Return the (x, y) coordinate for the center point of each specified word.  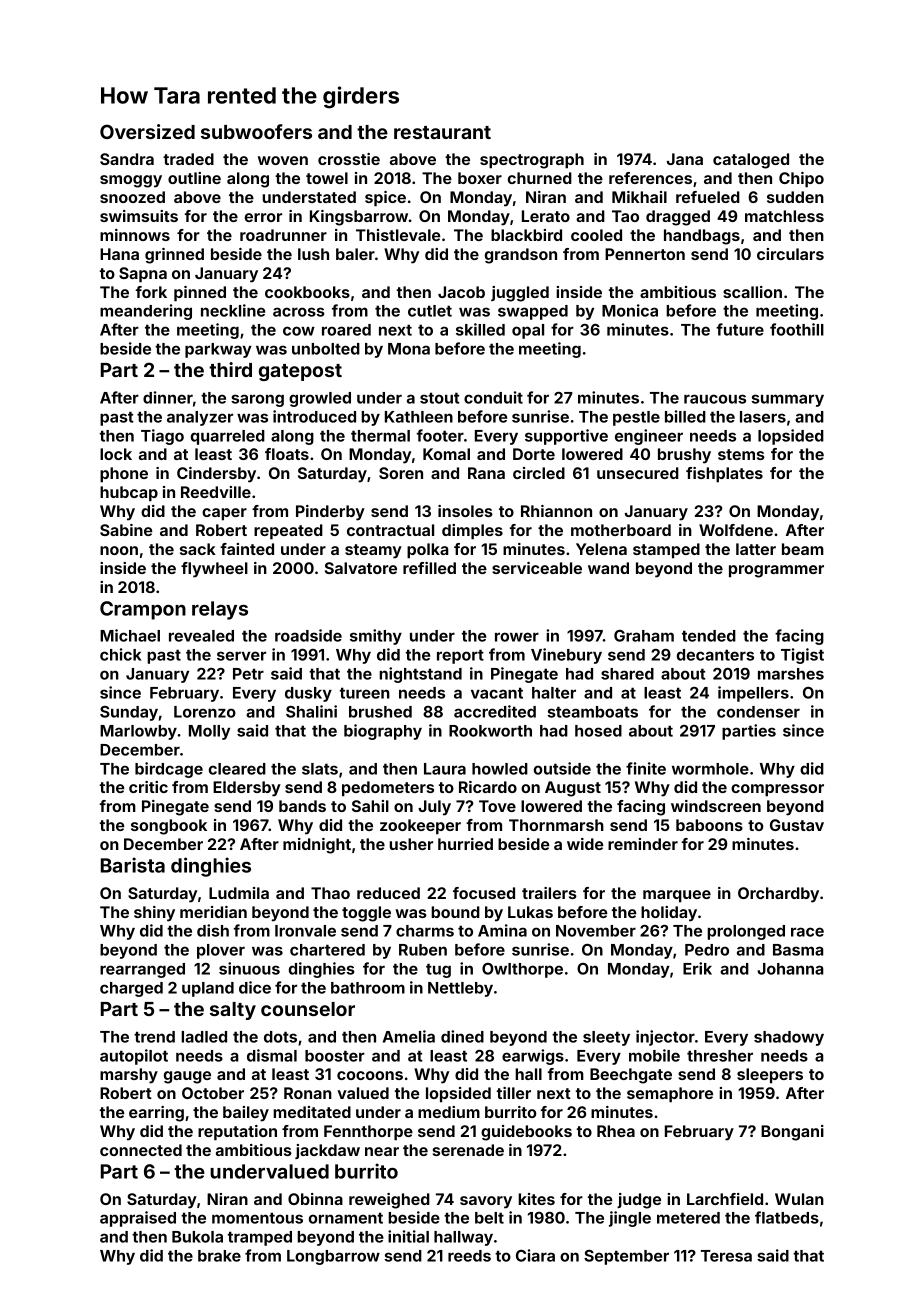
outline (194, 178)
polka (427, 551)
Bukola (197, 1237)
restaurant (442, 132)
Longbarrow (333, 1257)
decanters (715, 655)
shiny (154, 914)
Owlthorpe (522, 970)
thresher (720, 1056)
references (650, 178)
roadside (308, 635)
